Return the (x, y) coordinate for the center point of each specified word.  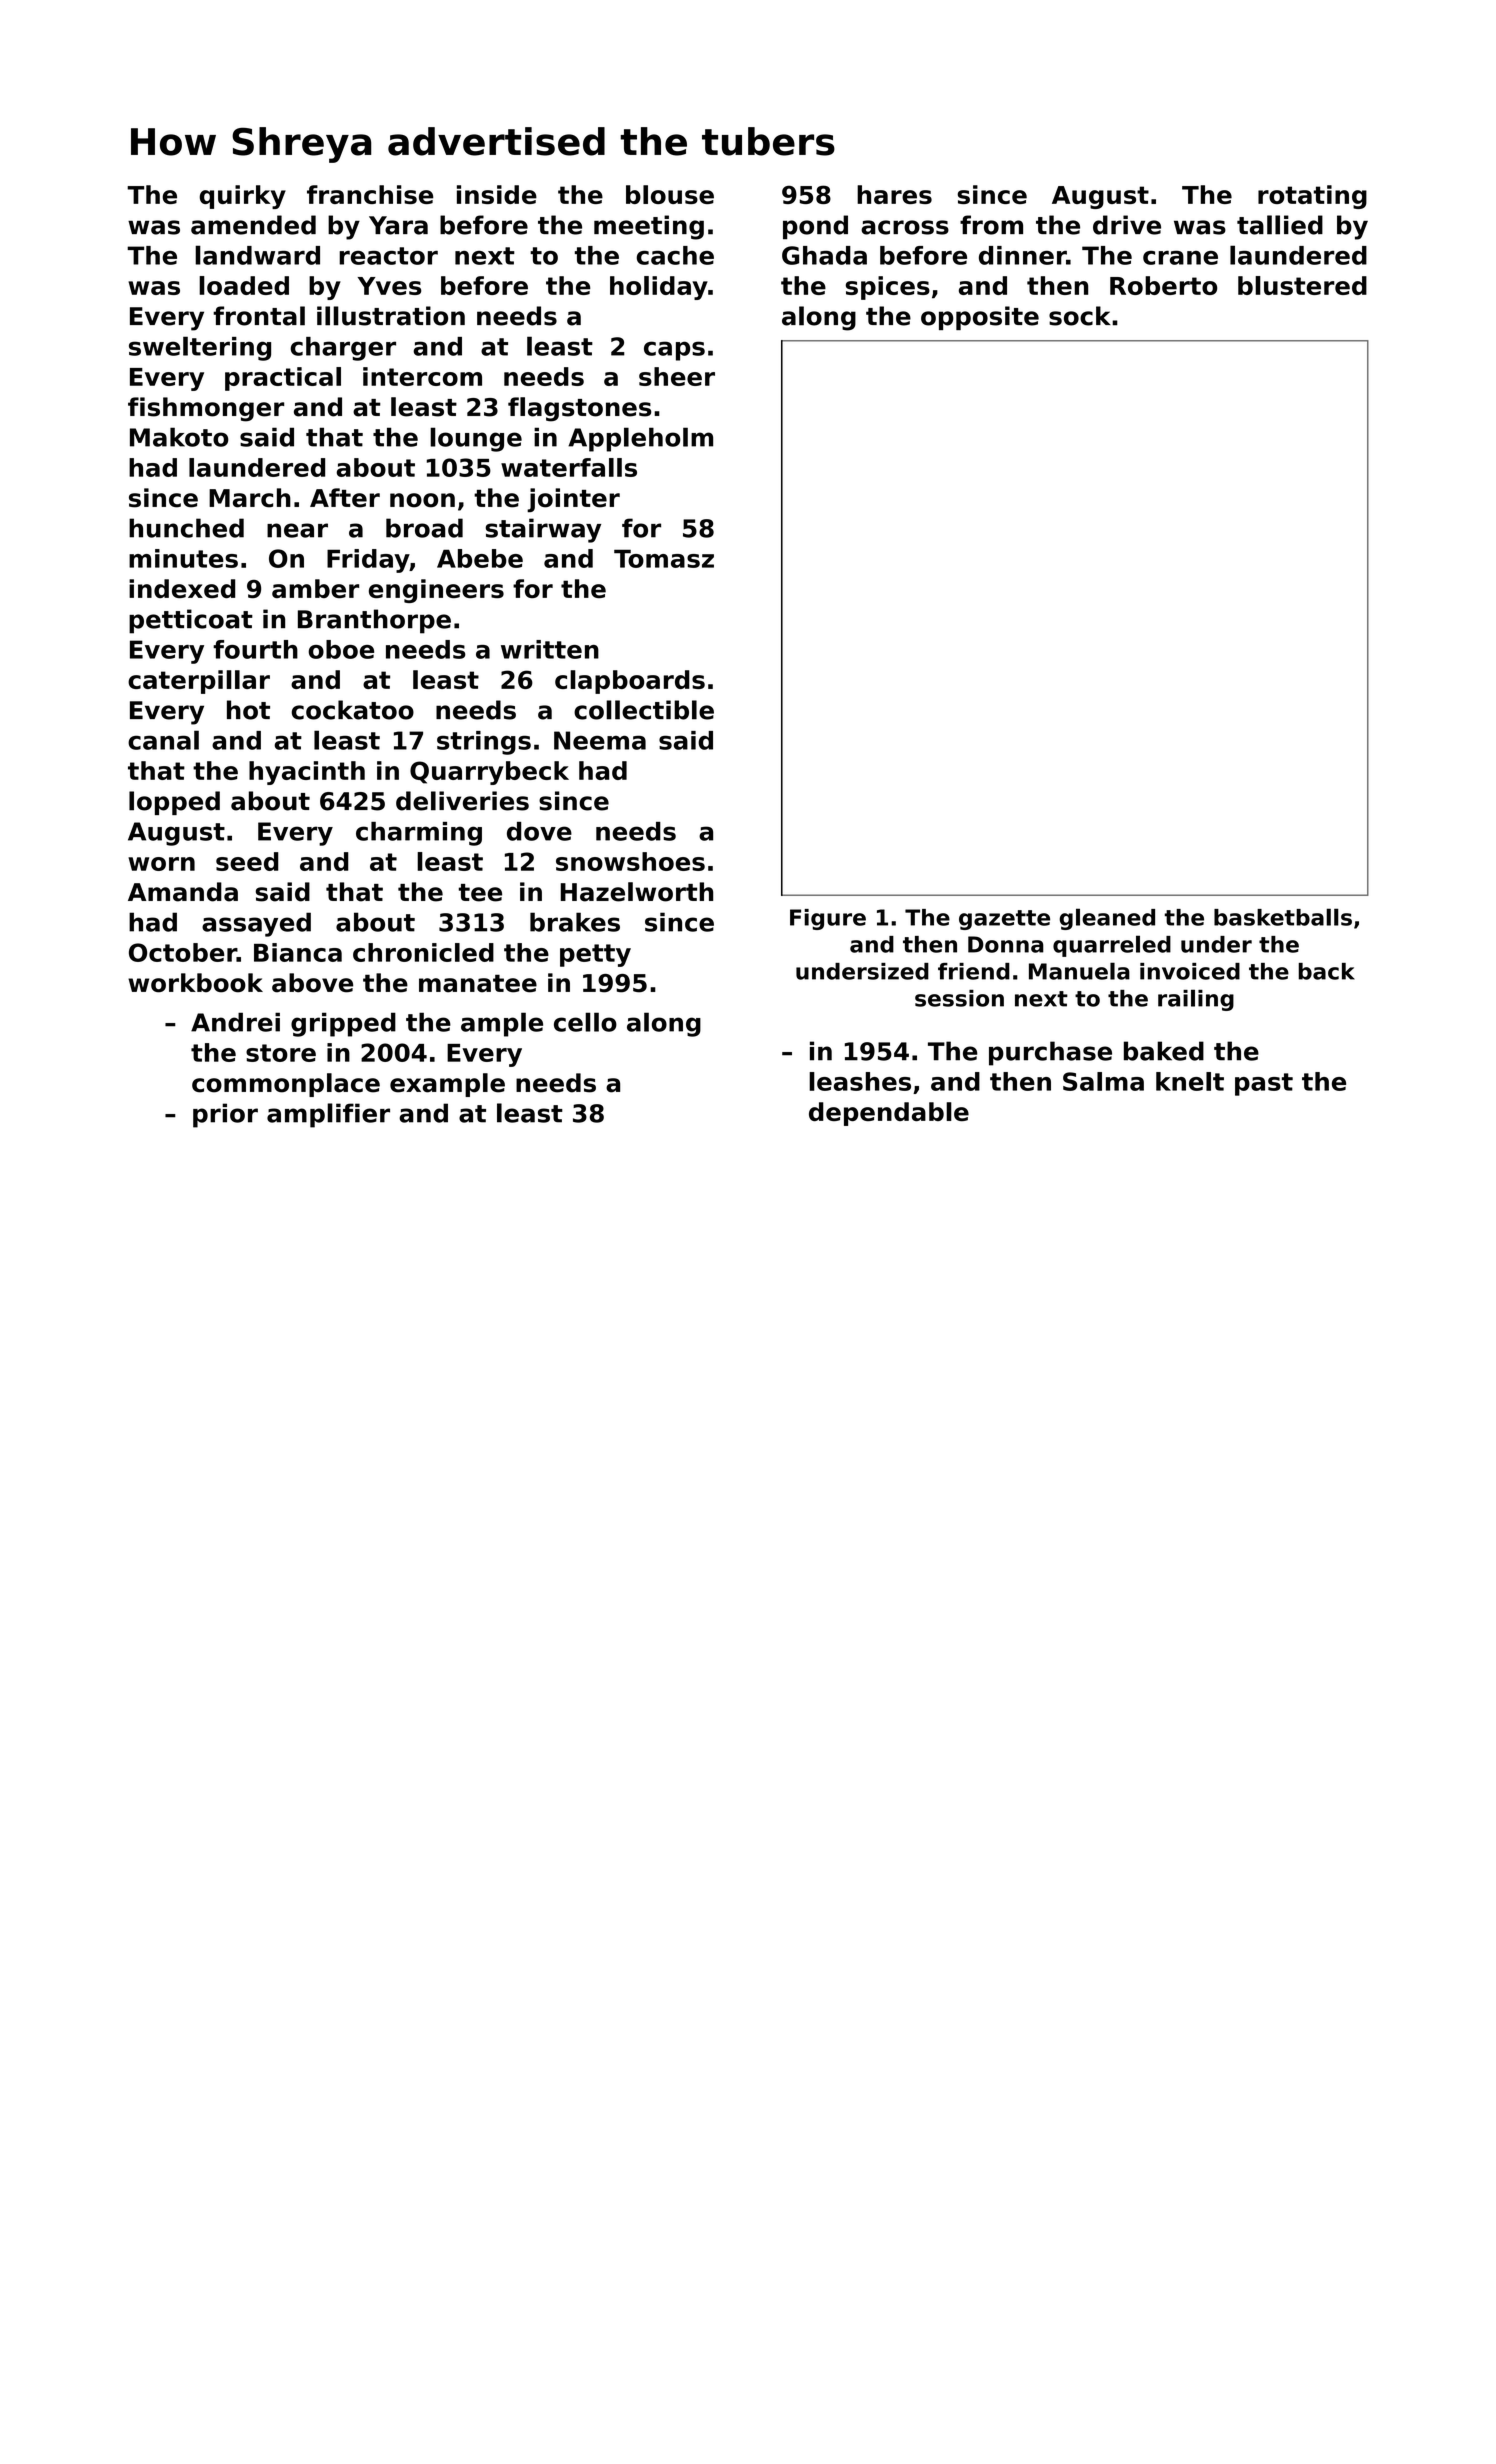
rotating (1312, 197)
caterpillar (199, 682)
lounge (476, 439)
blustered (1302, 285)
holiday (659, 288)
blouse (670, 194)
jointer (573, 500)
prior (225, 1115)
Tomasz (664, 558)
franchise (370, 194)
